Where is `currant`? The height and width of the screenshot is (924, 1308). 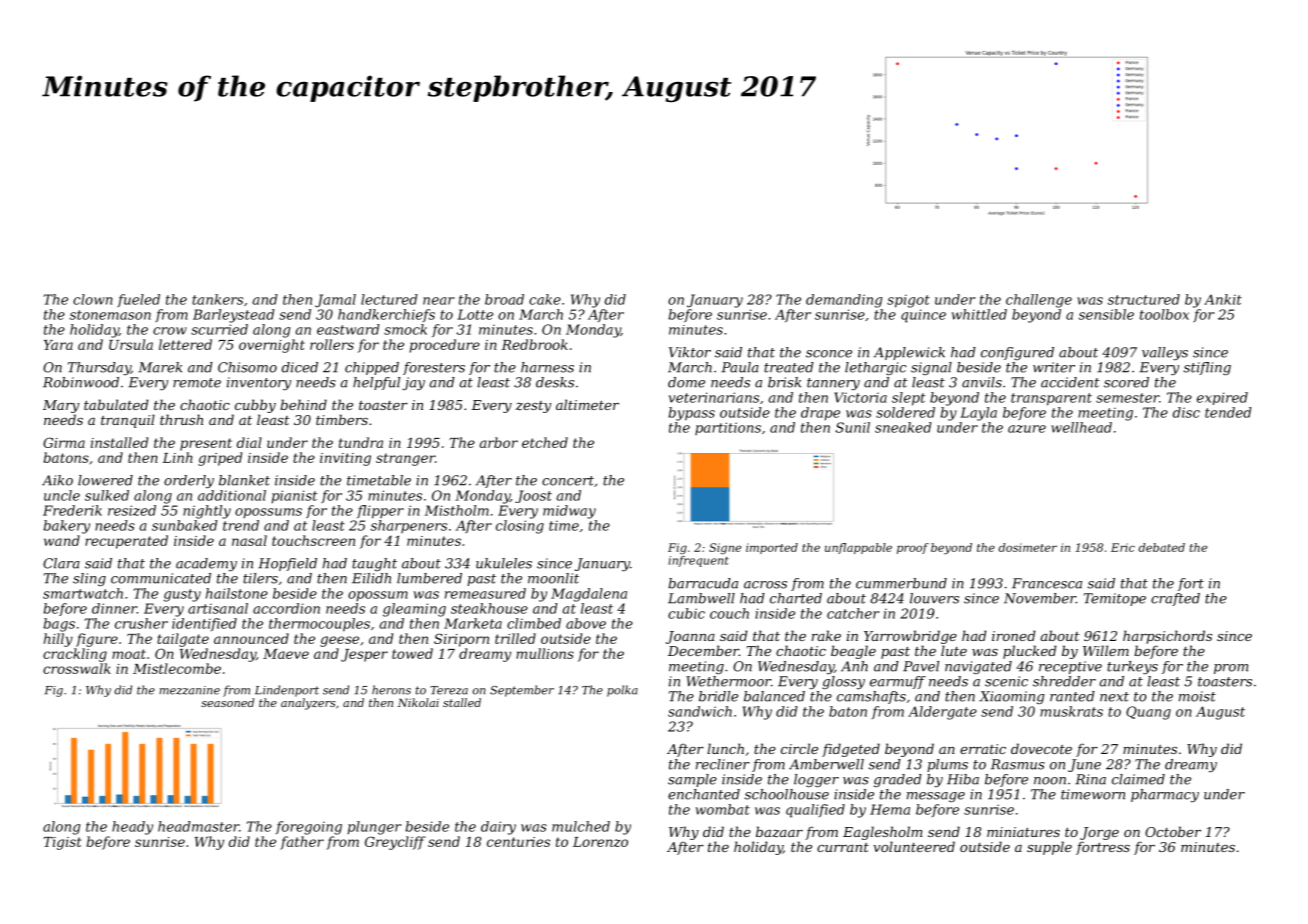
currant is located at coordinates (843, 847).
